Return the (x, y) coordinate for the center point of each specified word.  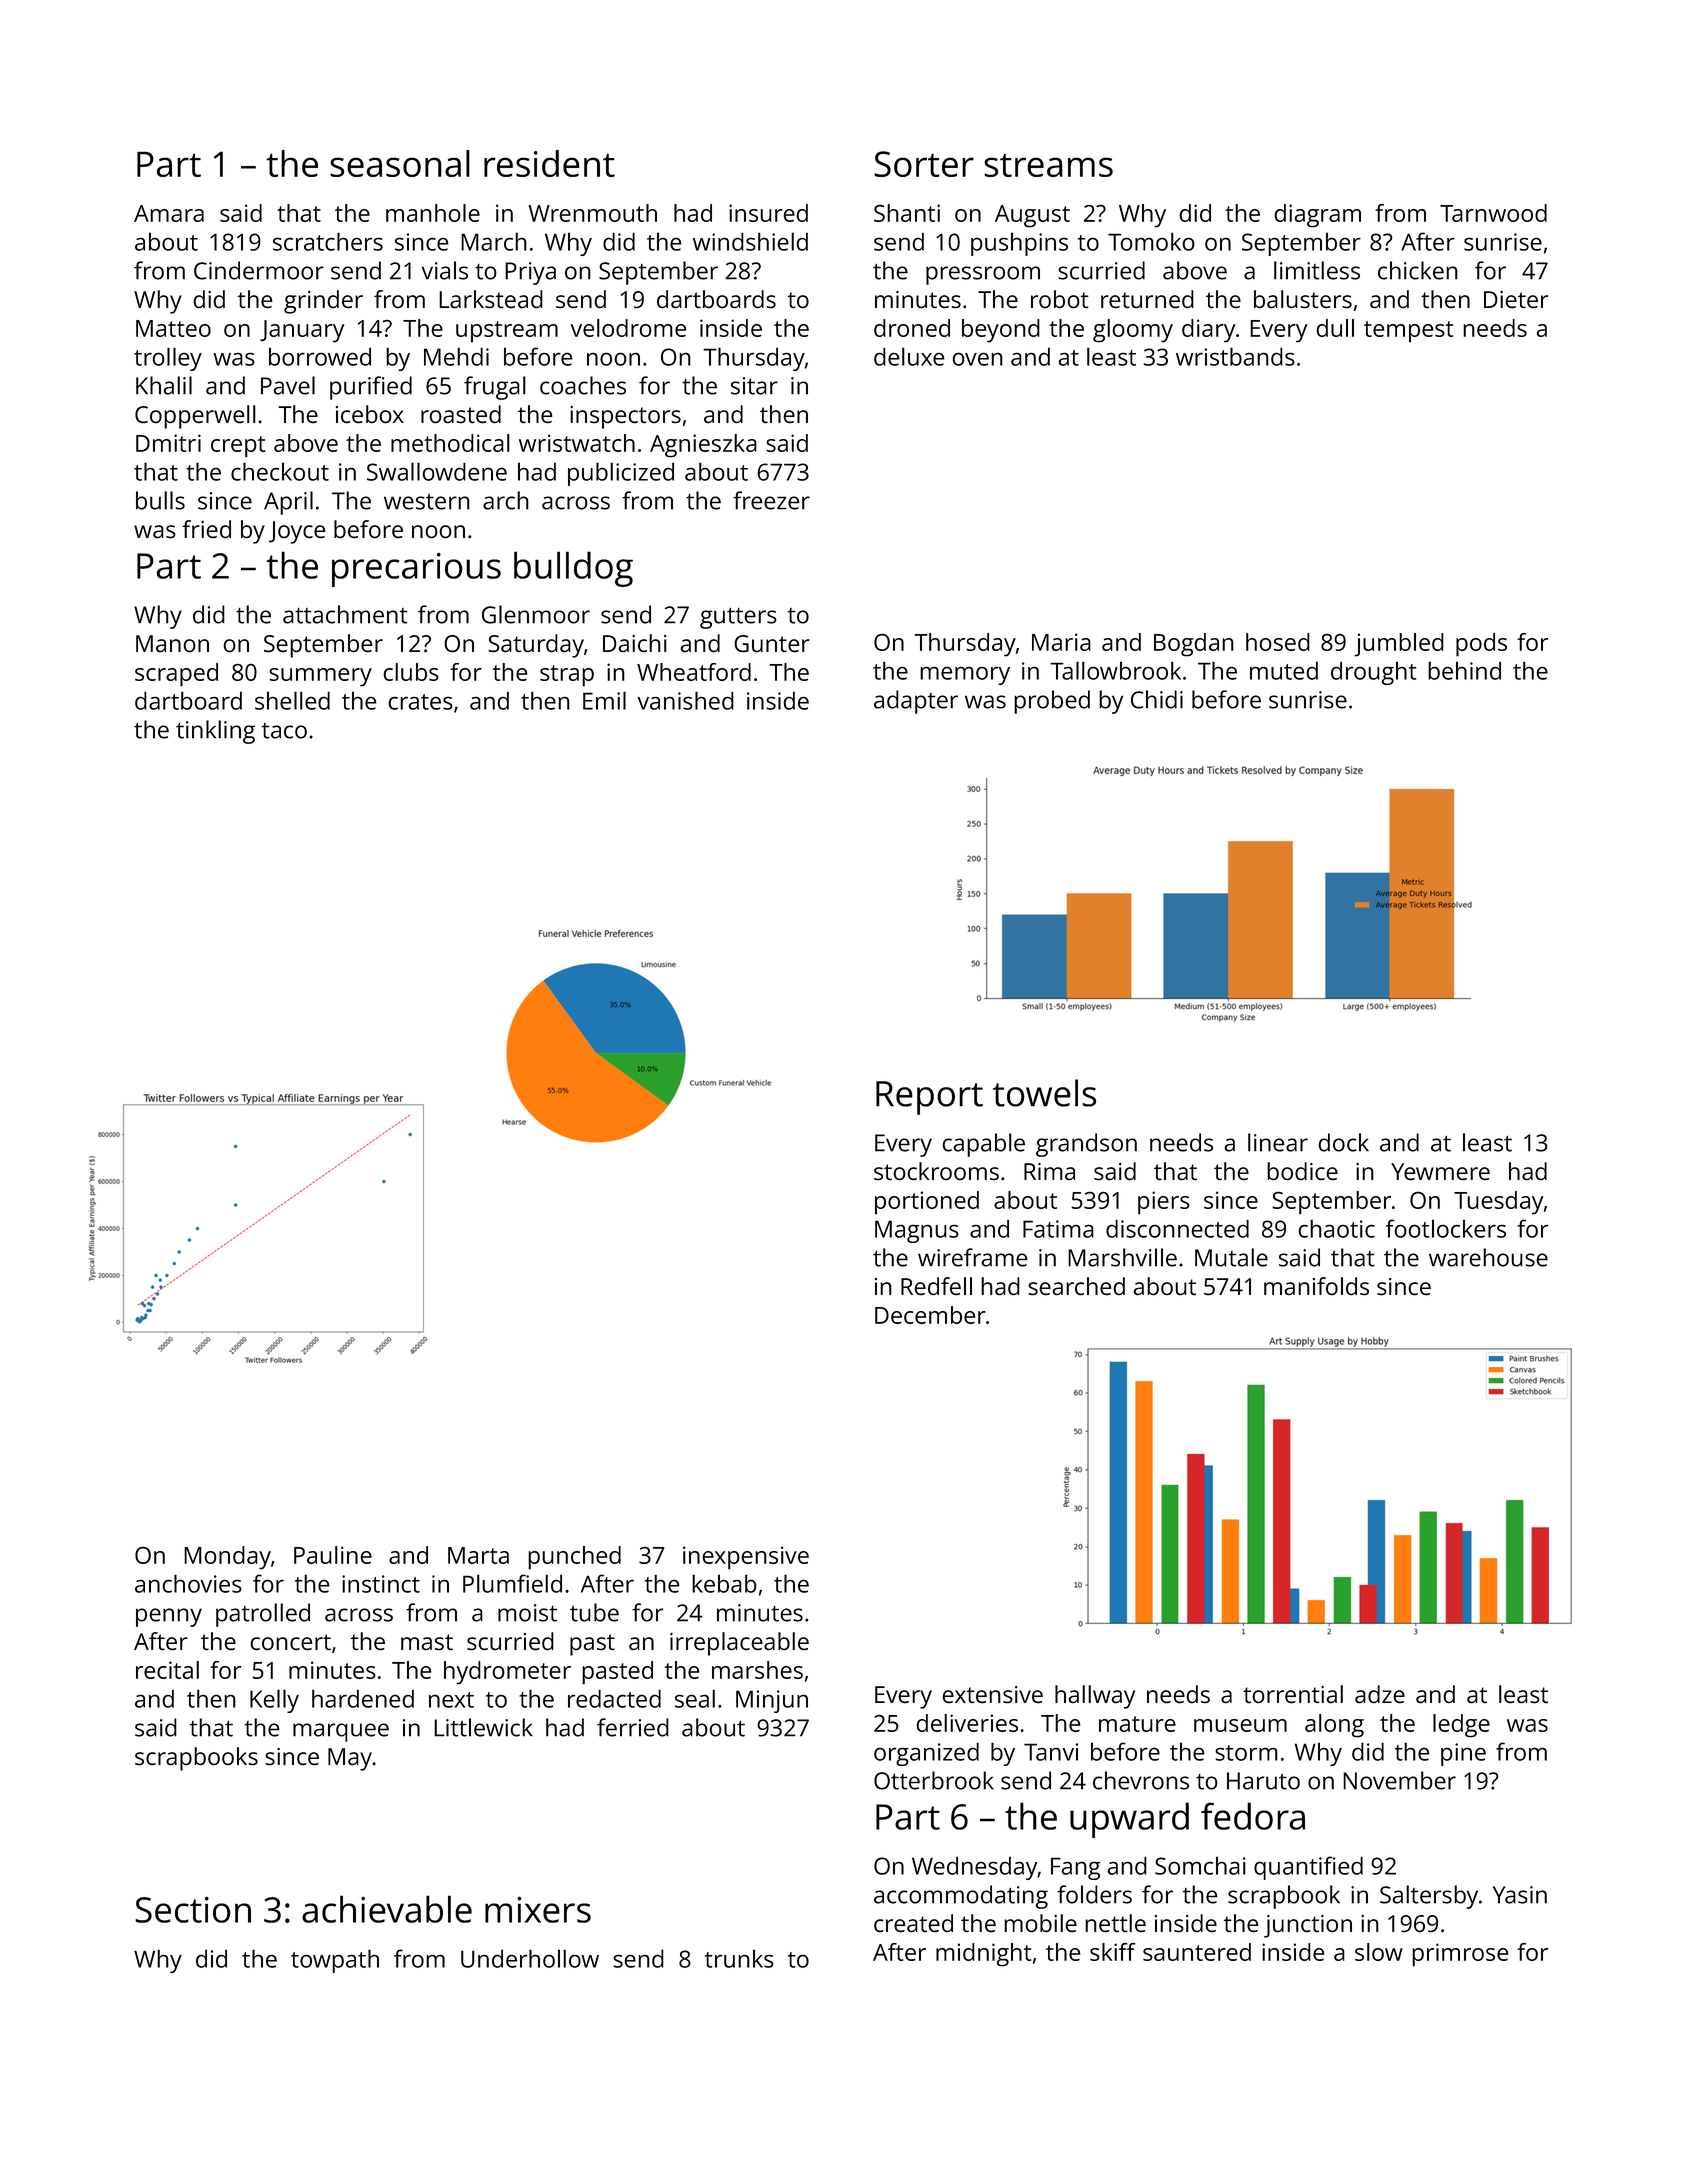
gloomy (1133, 331)
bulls (160, 500)
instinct (381, 1584)
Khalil (164, 385)
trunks (739, 1959)
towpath (335, 1961)
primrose (1460, 1955)
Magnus (917, 1231)
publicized (621, 474)
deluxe (909, 356)
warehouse (1488, 1257)
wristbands (1235, 356)
